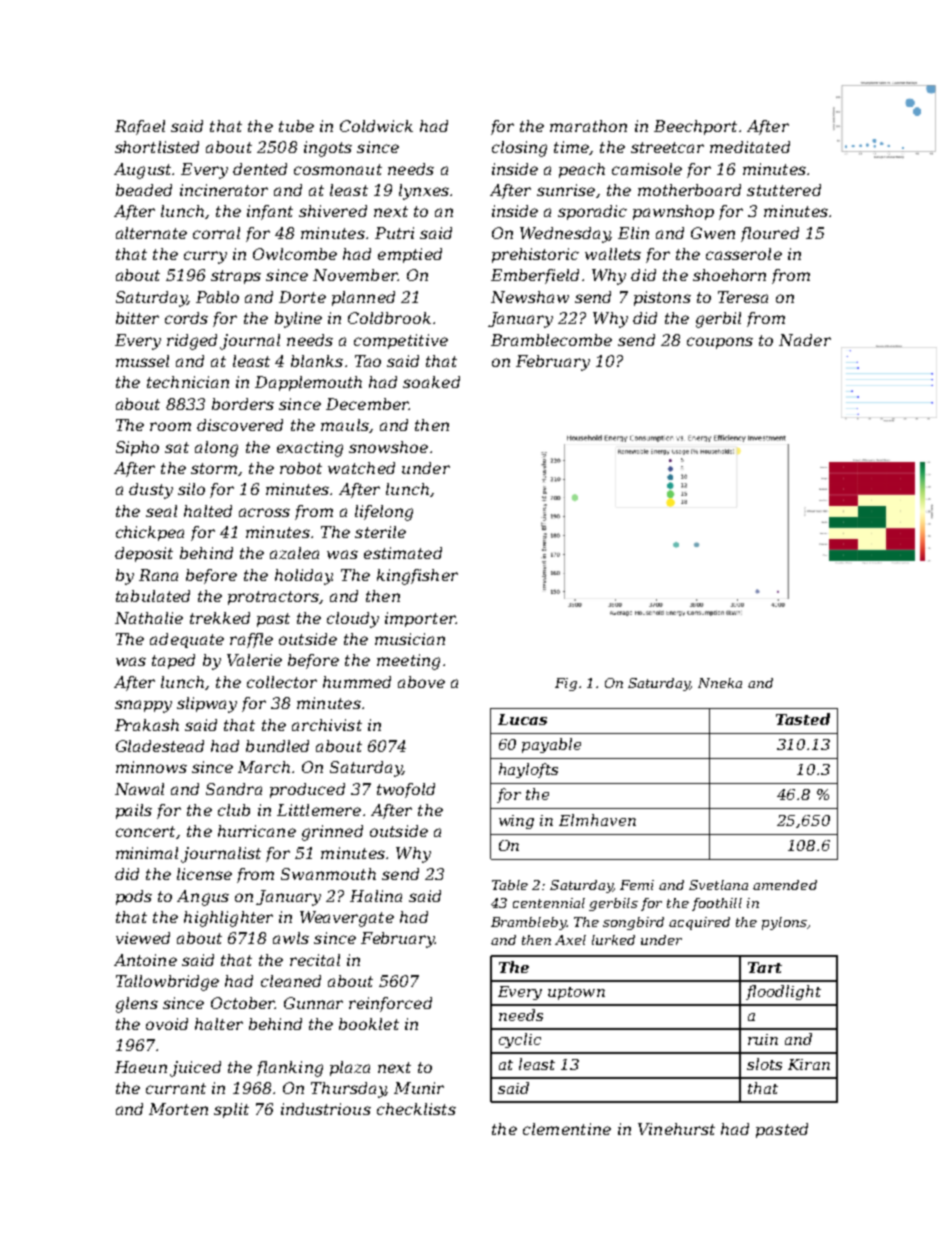  What do you see at coordinates (803, 719) in the screenshot?
I see `Tasted` at bounding box center [803, 719].
